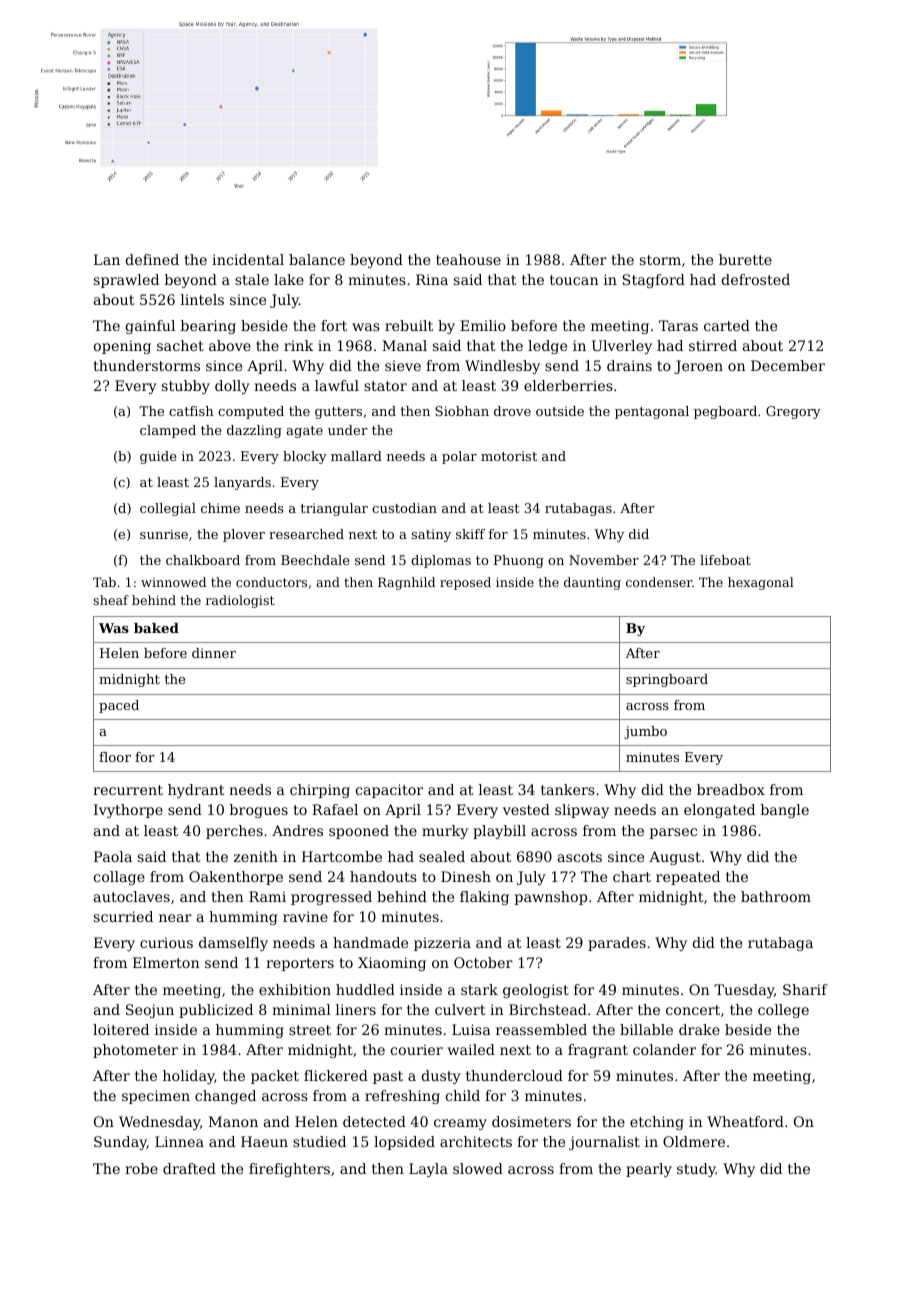 The height and width of the screenshot is (1308, 924). What do you see at coordinates (688, 878) in the screenshot?
I see `repeated` at bounding box center [688, 878].
